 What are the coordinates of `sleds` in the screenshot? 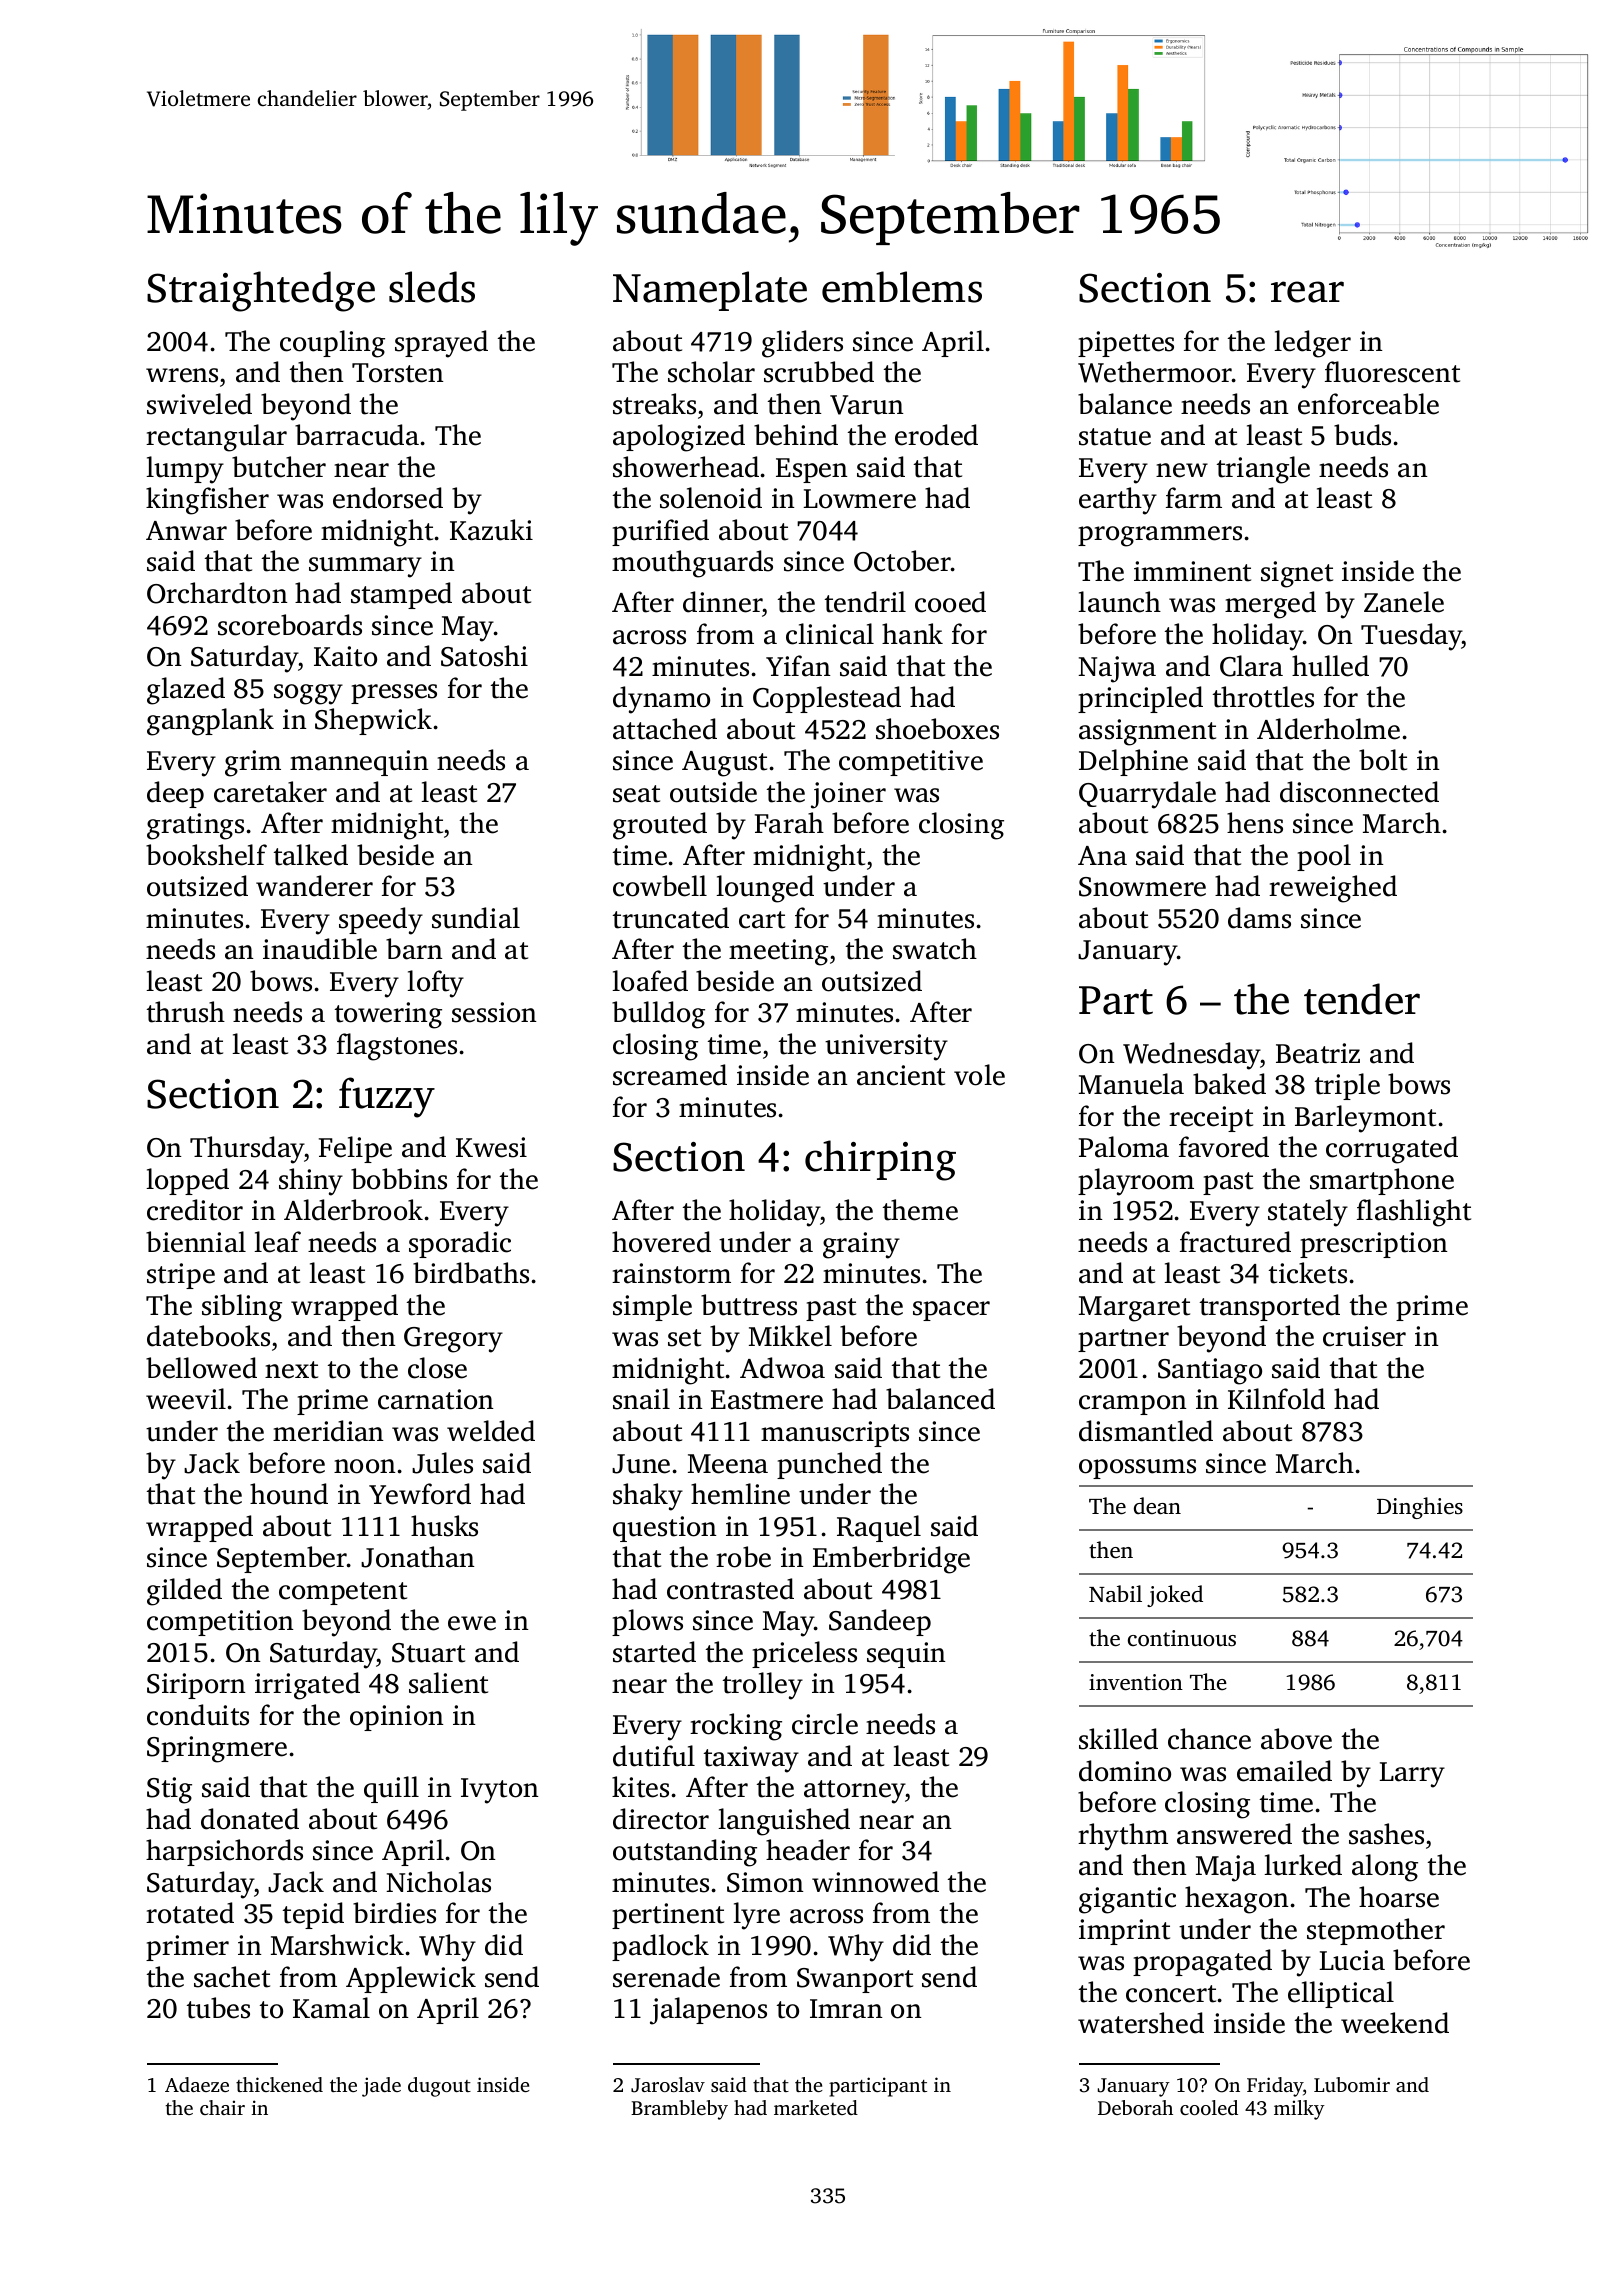 It's located at (432, 287).
